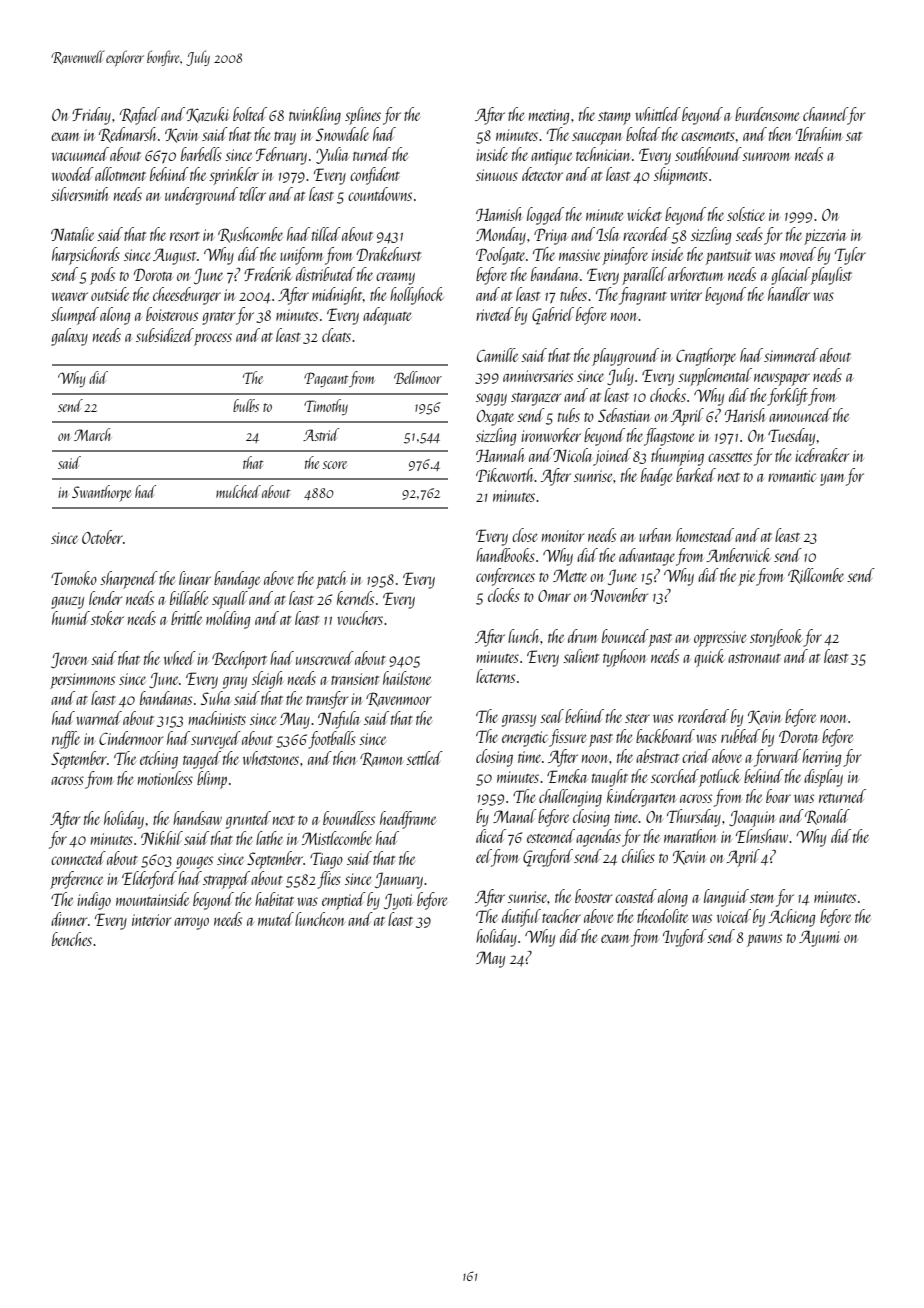  Describe the element at coordinates (521, 918) in the image. I see `dutiful` at that location.
